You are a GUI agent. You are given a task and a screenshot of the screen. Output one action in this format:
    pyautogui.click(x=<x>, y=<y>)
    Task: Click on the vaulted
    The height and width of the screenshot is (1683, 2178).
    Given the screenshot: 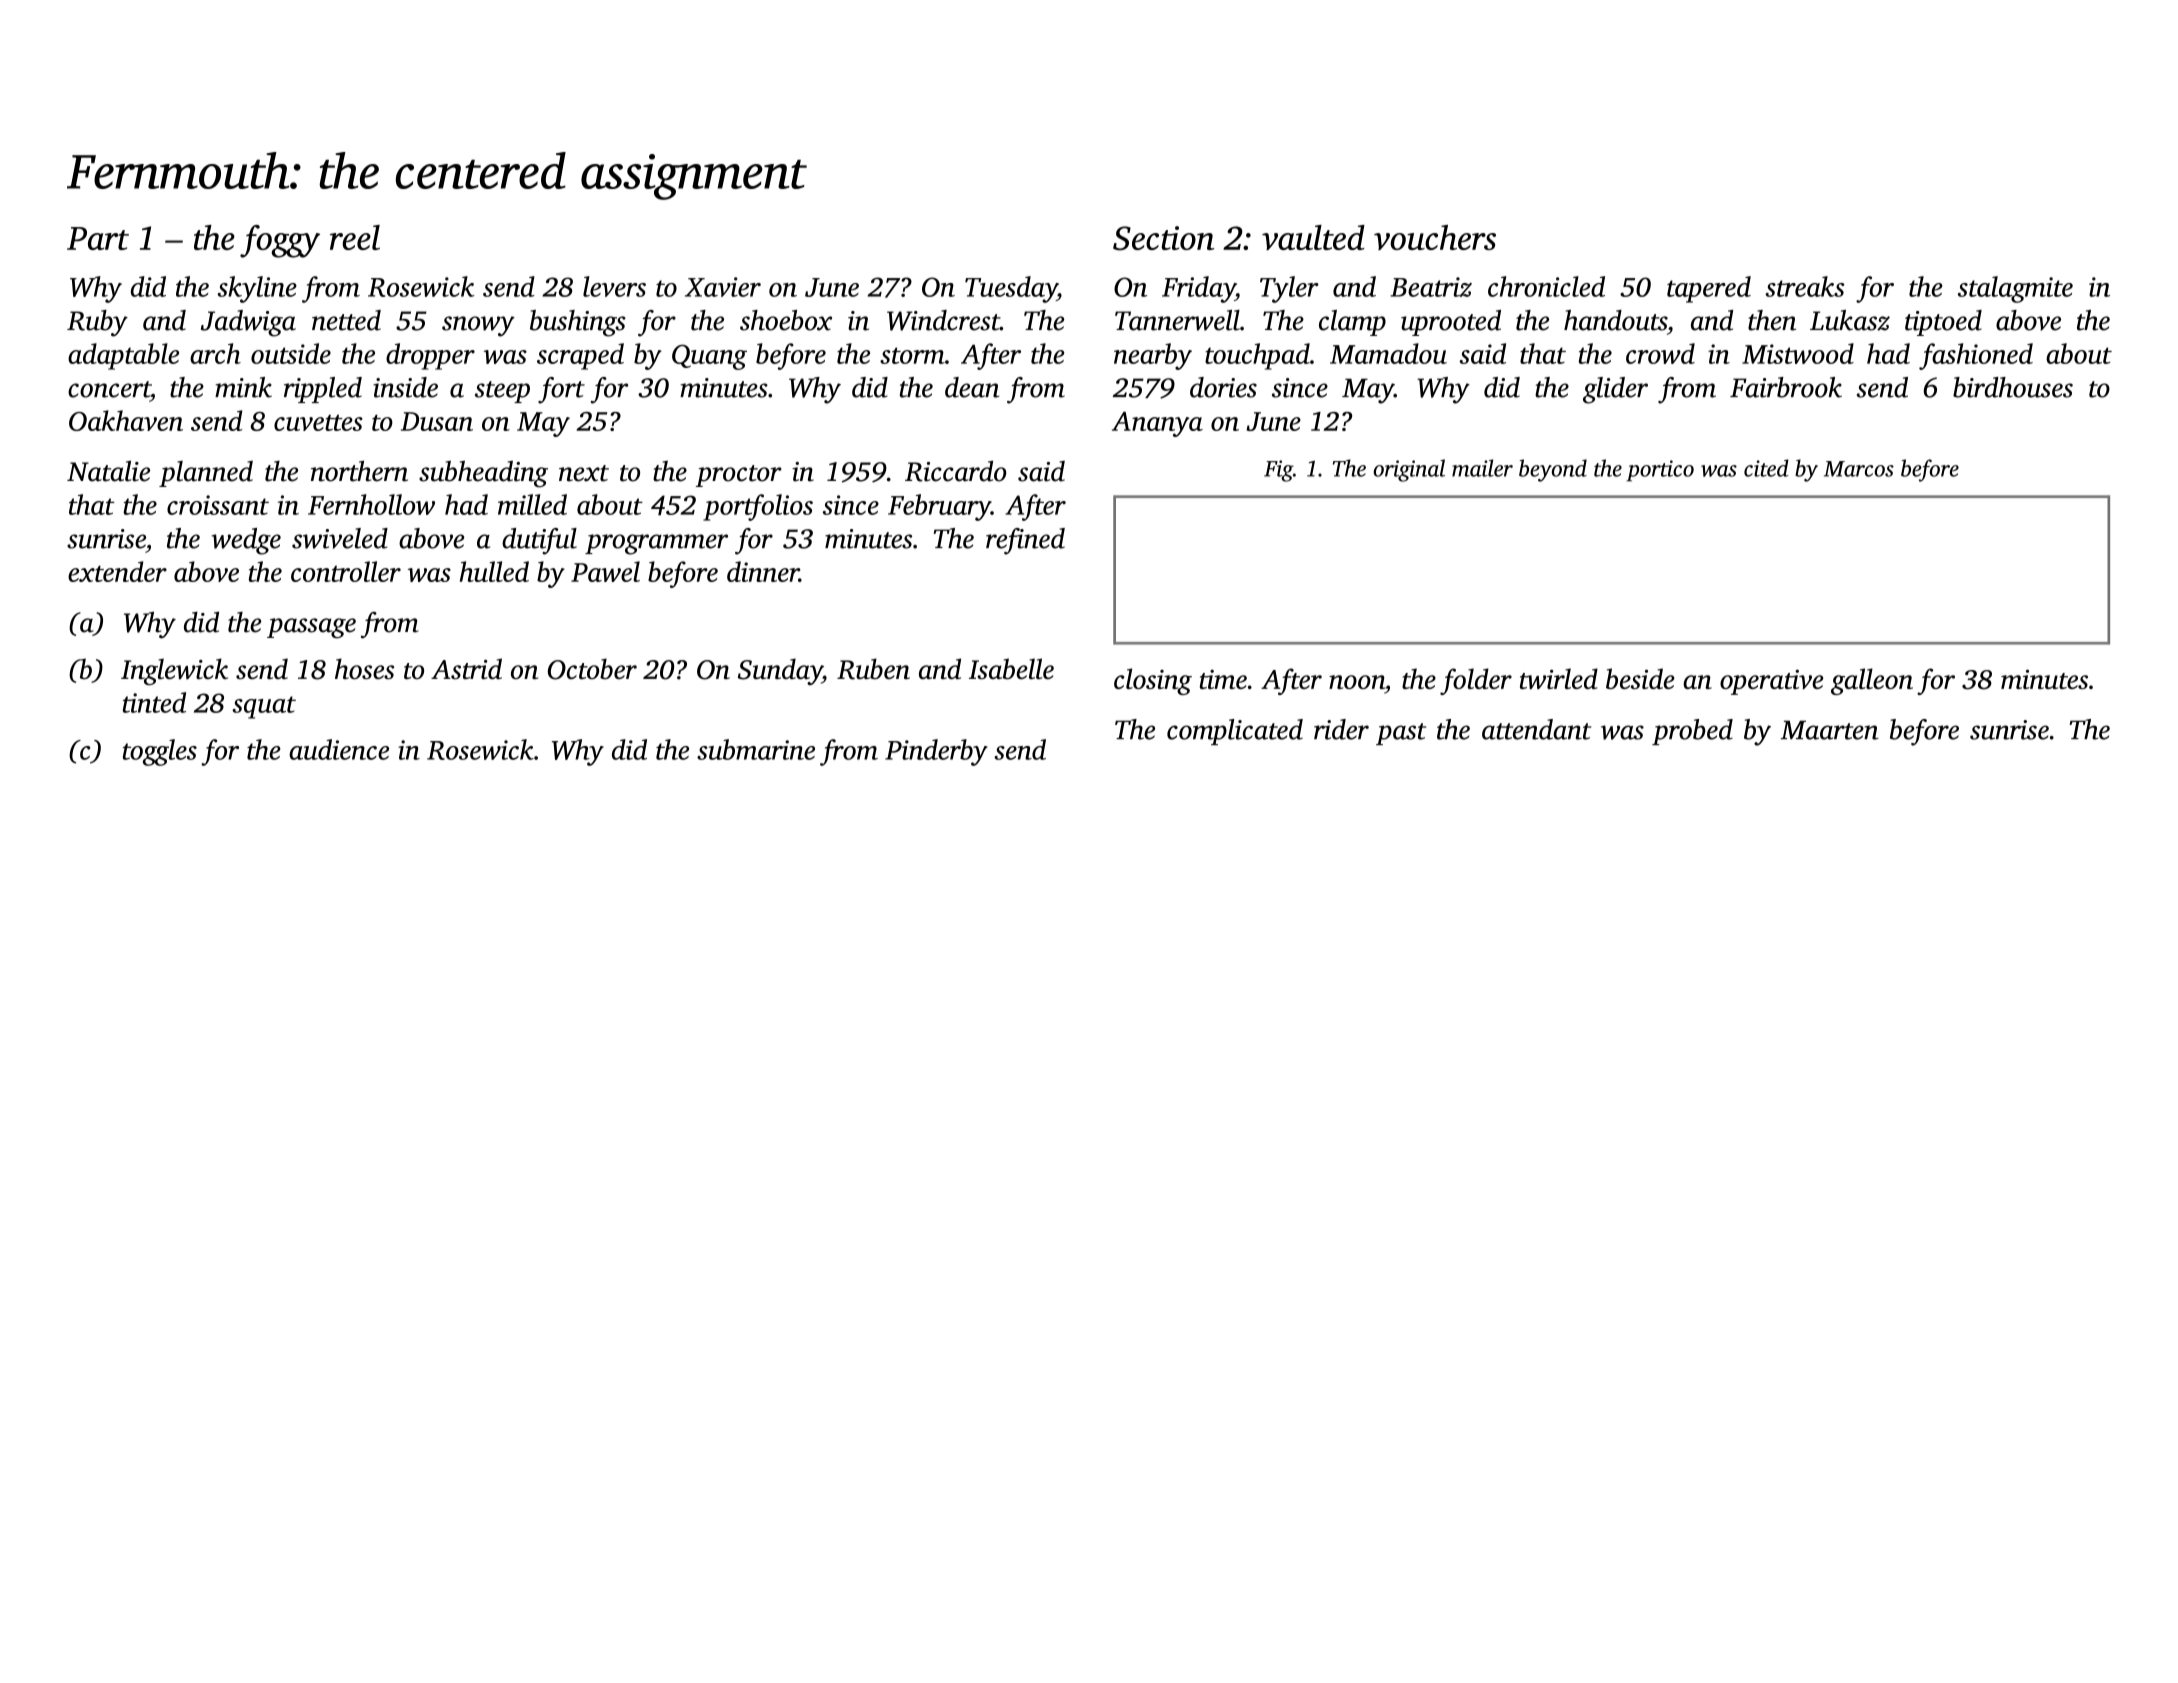 What is the action you would take?
    pyautogui.click(x=1313, y=237)
